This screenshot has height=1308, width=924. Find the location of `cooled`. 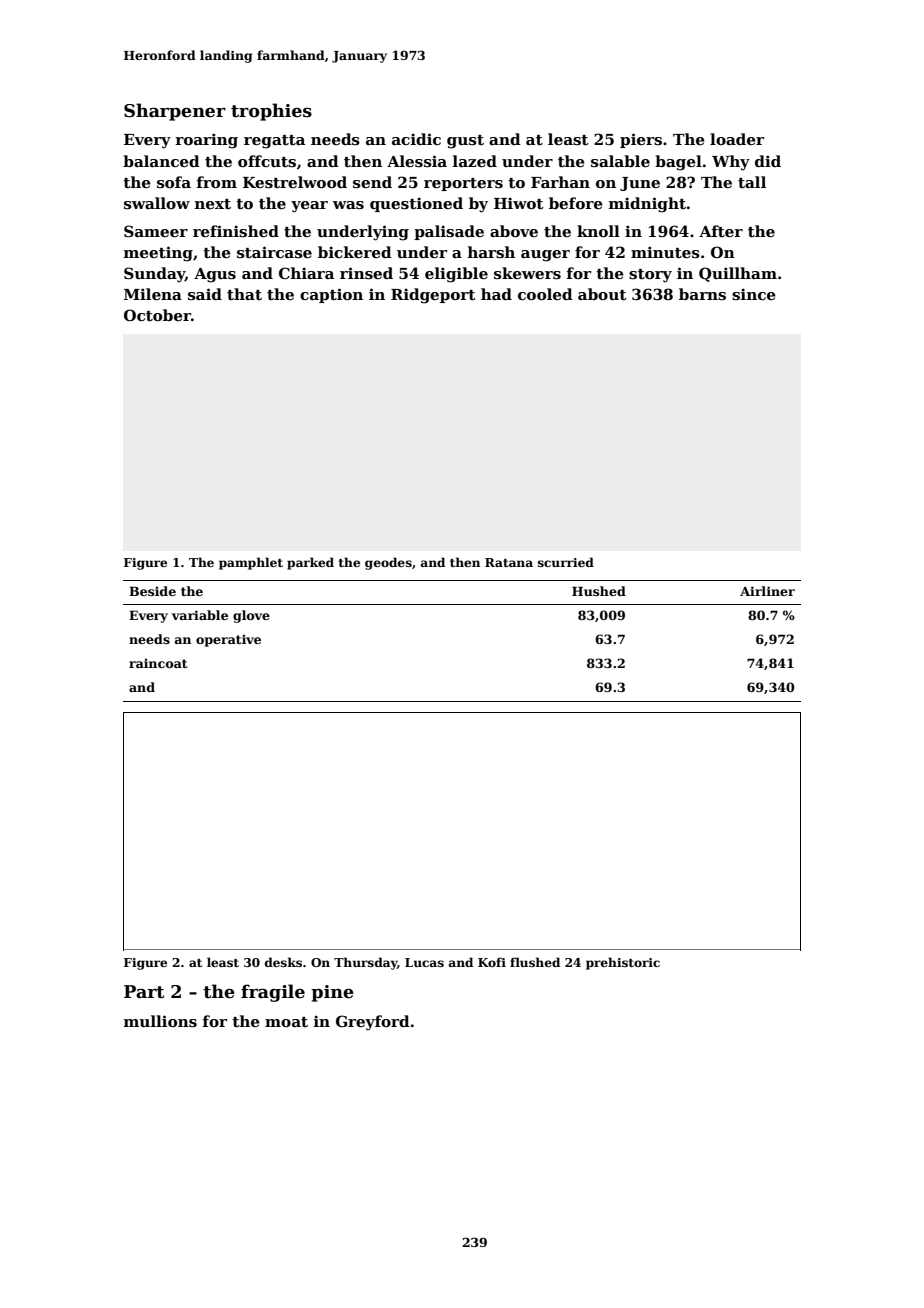

cooled is located at coordinates (545, 294).
